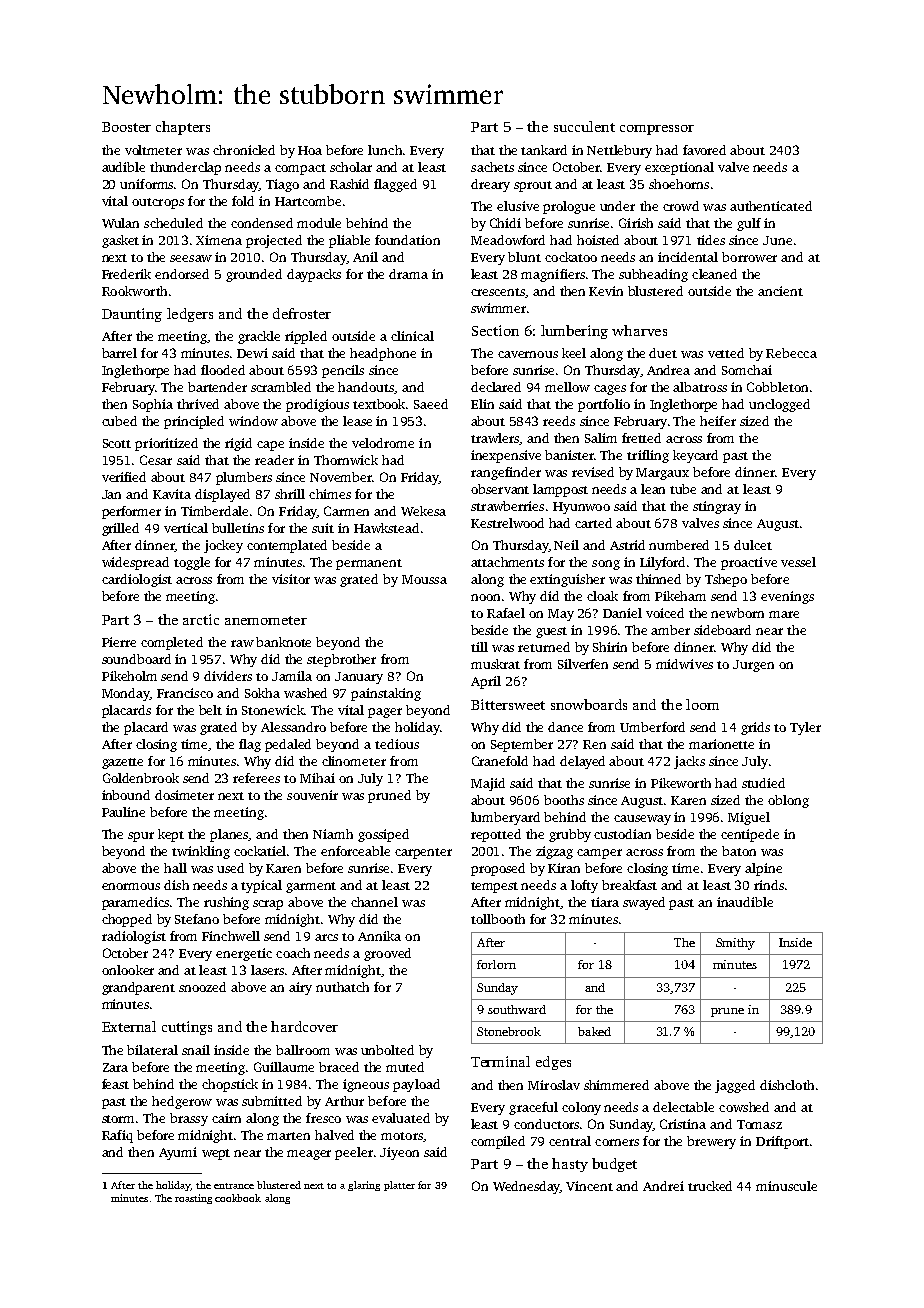  I want to click on Ximena, so click(219, 240).
